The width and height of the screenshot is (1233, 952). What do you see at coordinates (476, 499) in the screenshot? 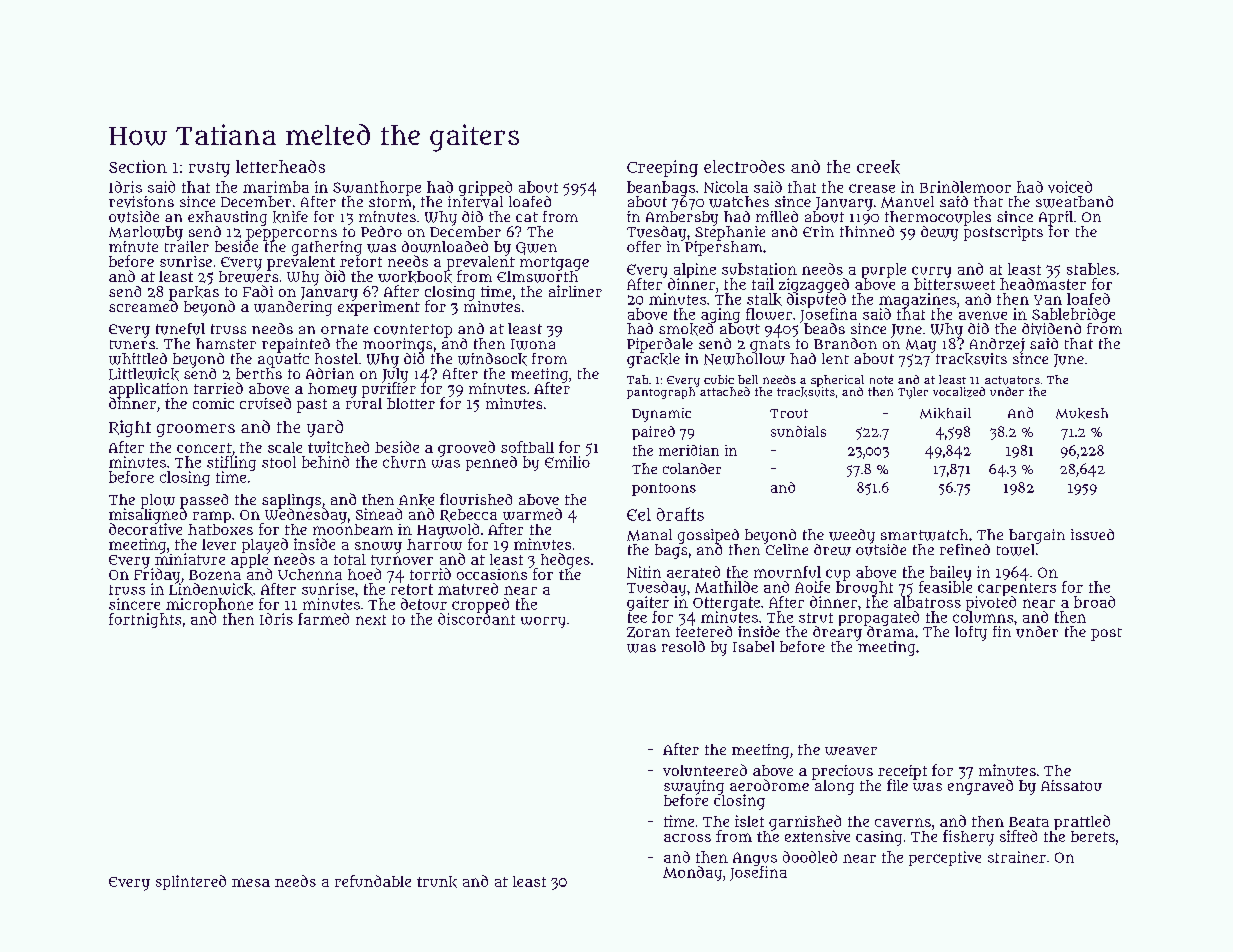
I see `flourished` at bounding box center [476, 499].
